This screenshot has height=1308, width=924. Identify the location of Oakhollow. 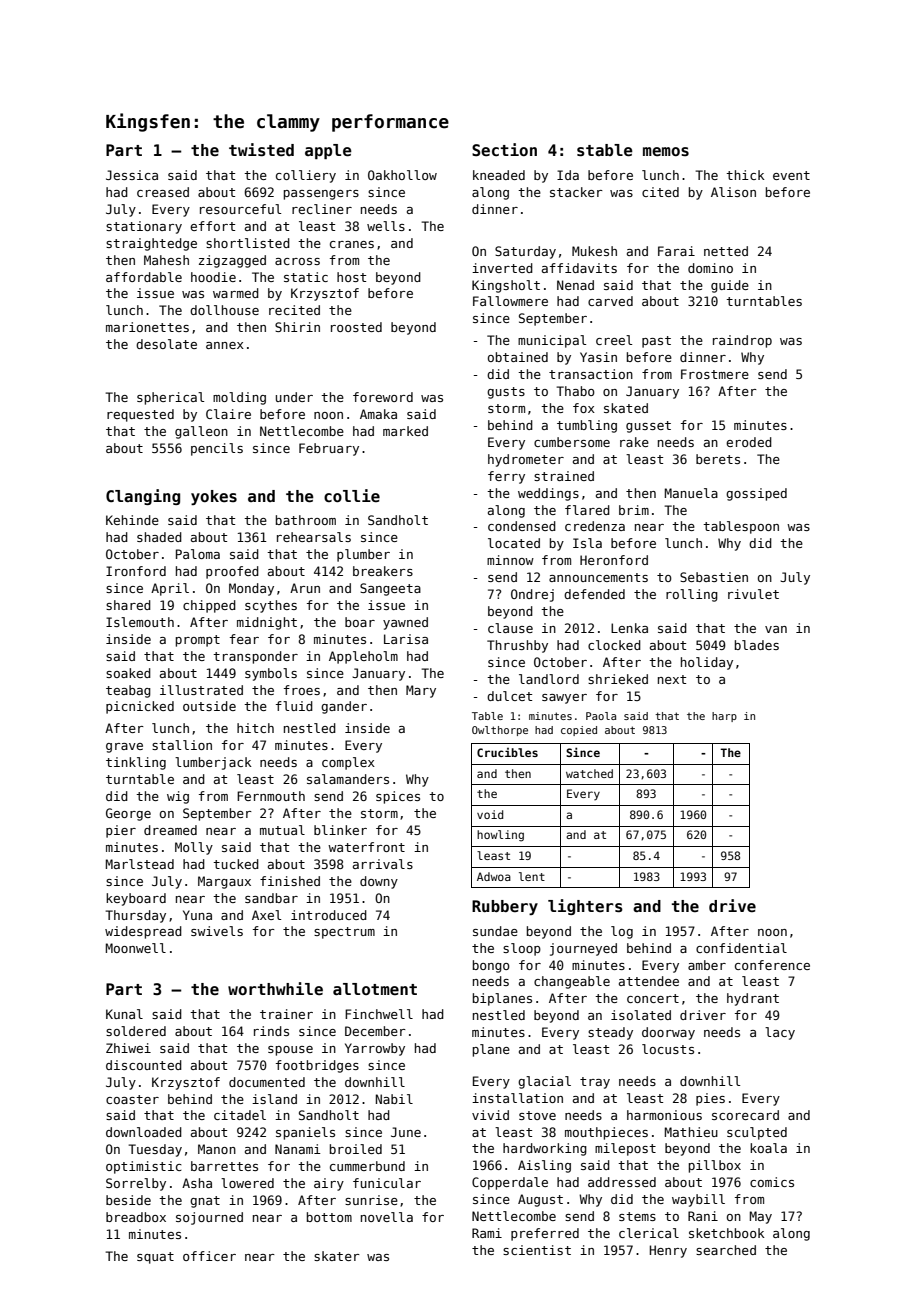
(402, 175).
